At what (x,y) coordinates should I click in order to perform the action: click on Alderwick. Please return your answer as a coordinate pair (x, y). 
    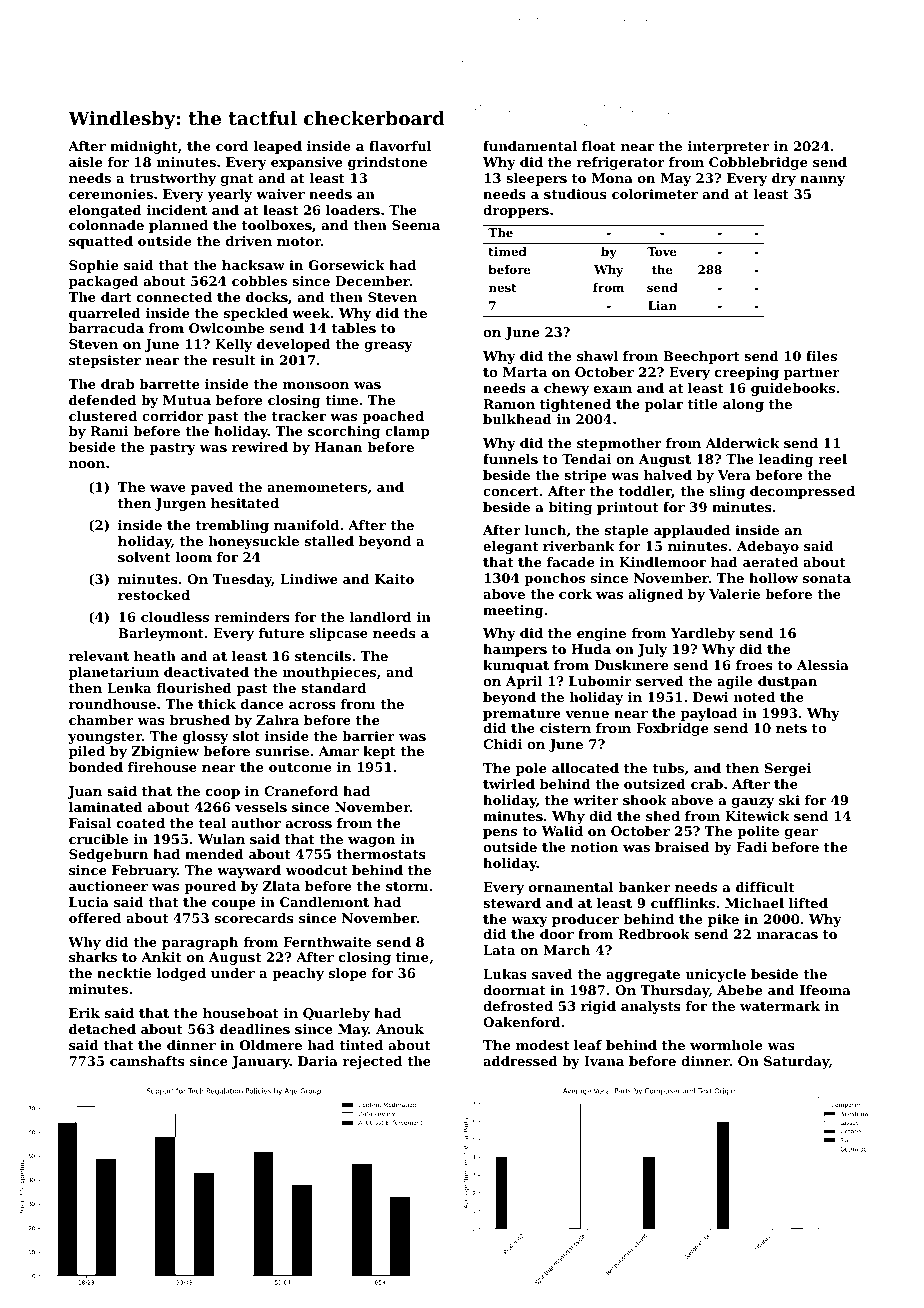
    Looking at the image, I should click on (742, 443).
